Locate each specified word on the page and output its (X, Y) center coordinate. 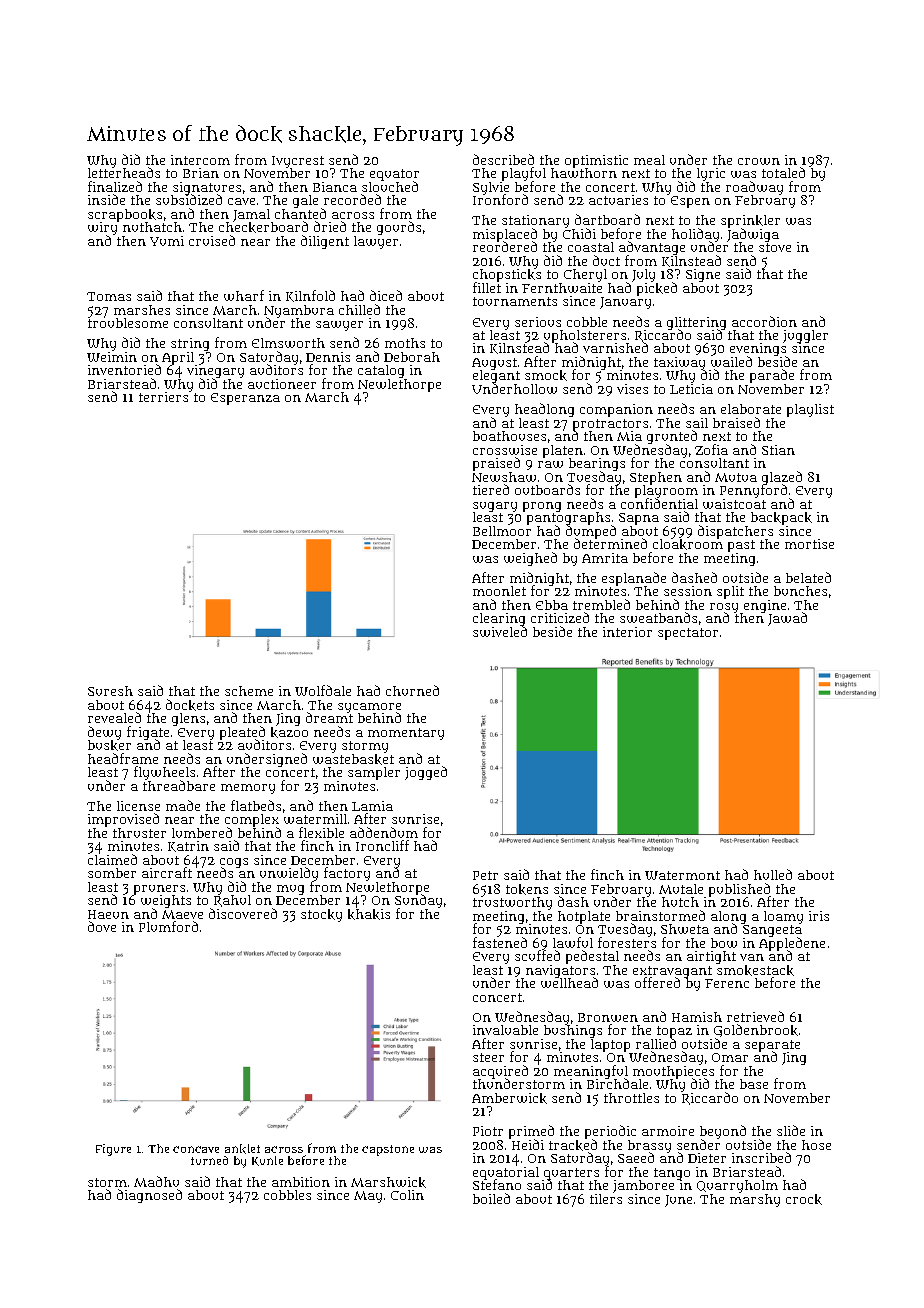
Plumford (168, 926)
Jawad (787, 619)
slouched (390, 187)
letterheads (124, 173)
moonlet (499, 591)
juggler (805, 337)
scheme (249, 691)
